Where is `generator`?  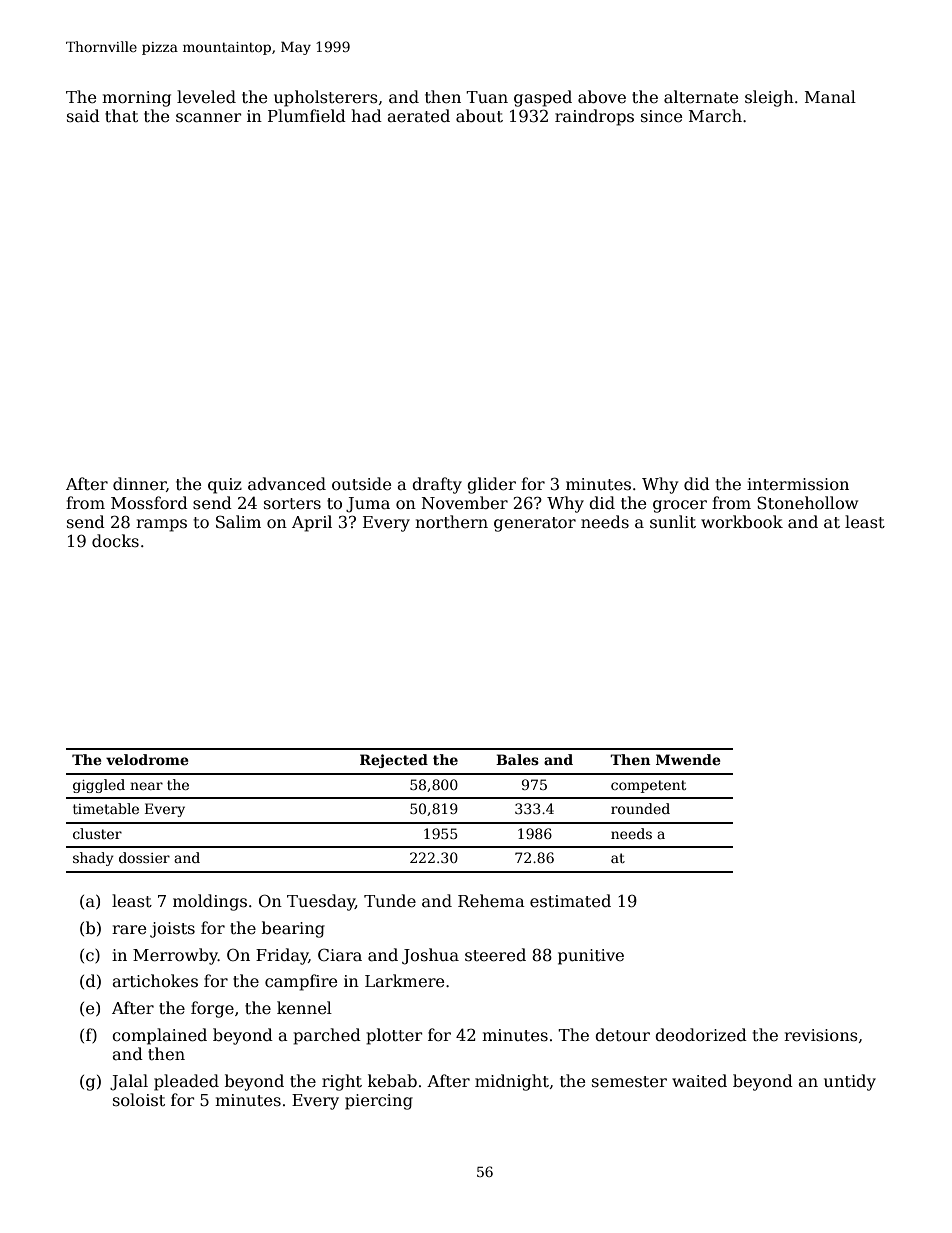
generator is located at coordinates (535, 524).
